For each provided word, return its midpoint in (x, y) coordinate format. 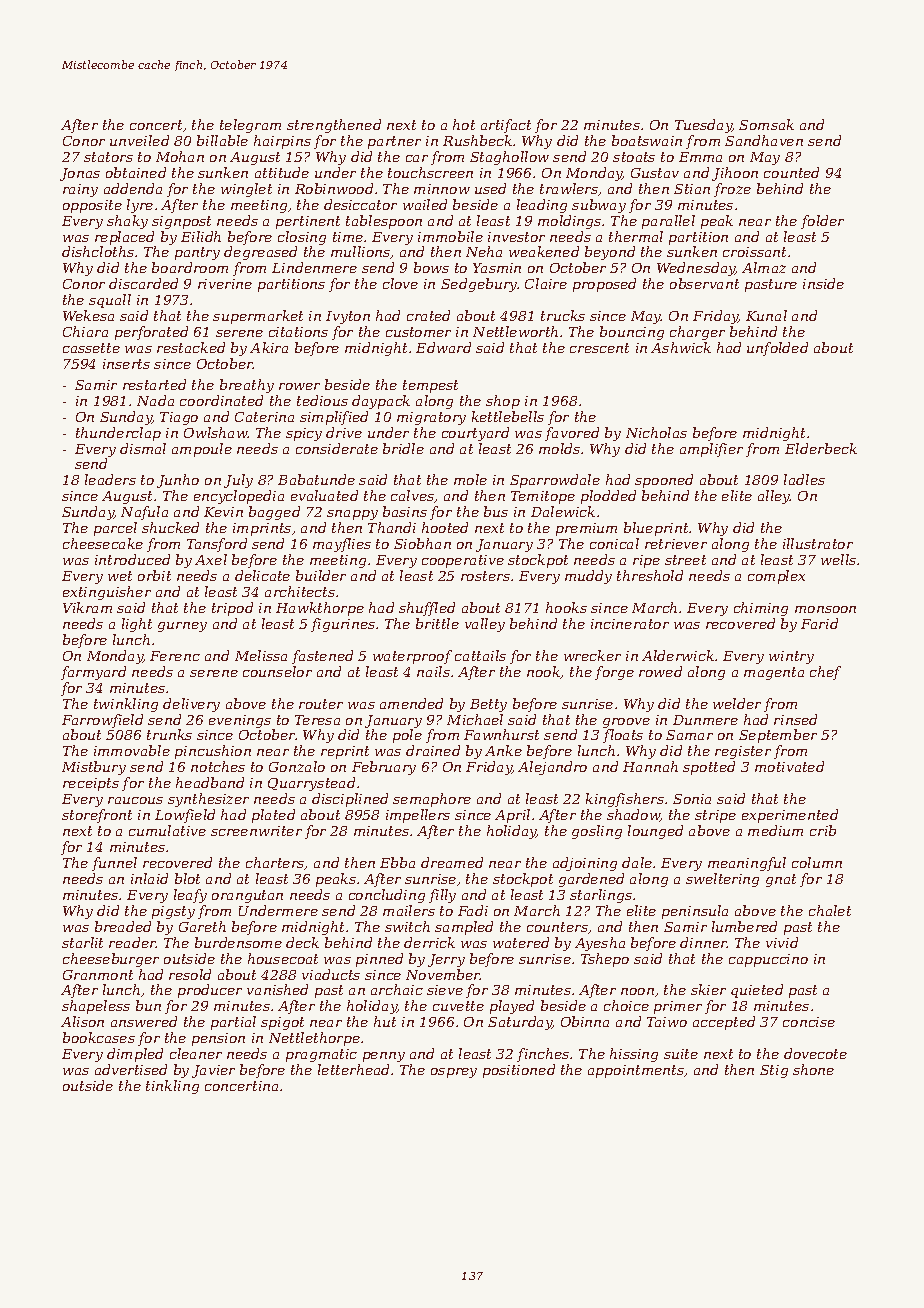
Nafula (144, 513)
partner (394, 142)
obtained (136, 172)
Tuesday (703, 126)
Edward (443, 347)
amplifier (711, 450)
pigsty (173, 912)
